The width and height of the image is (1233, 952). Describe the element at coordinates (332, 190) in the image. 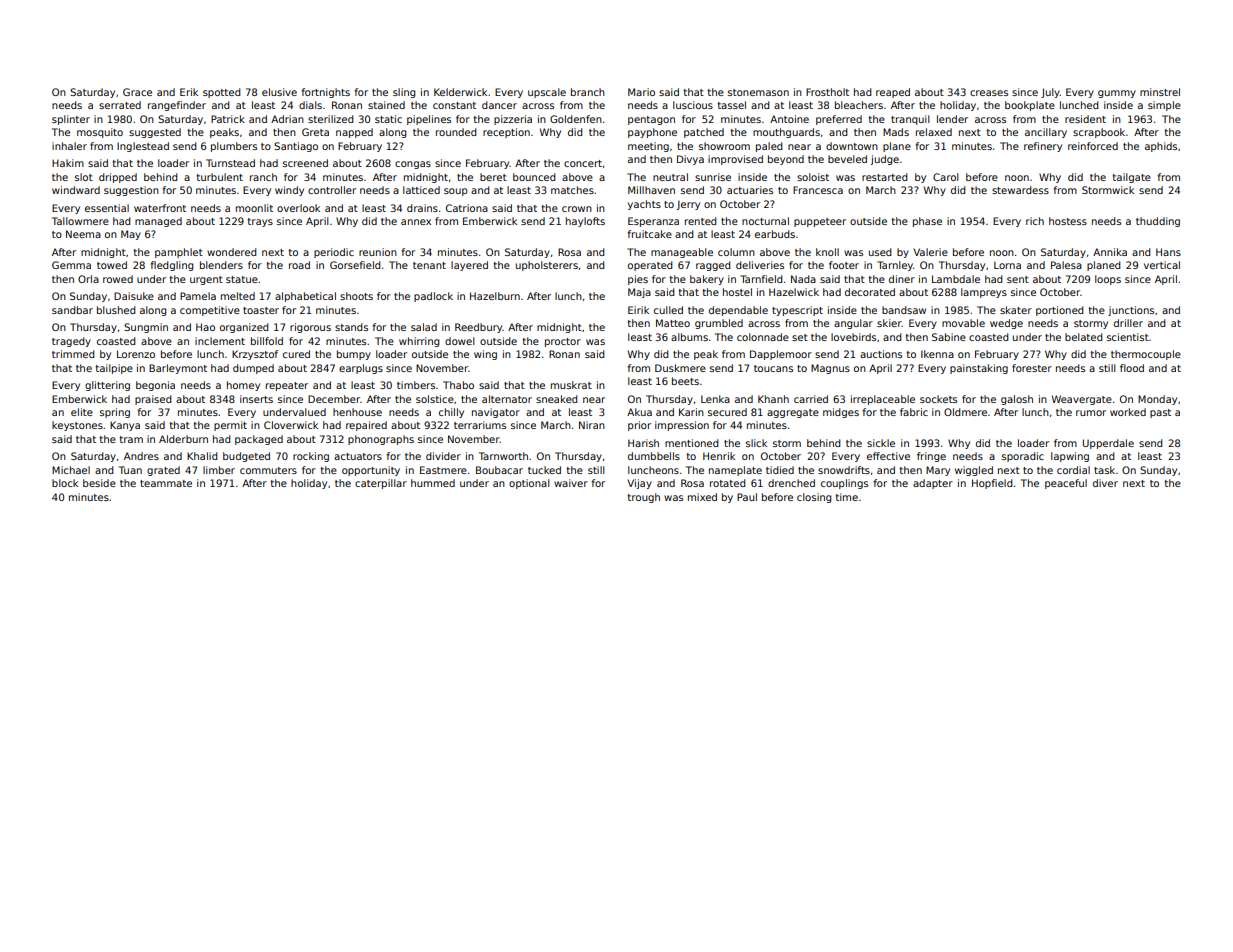

I see `controller` at that location.
